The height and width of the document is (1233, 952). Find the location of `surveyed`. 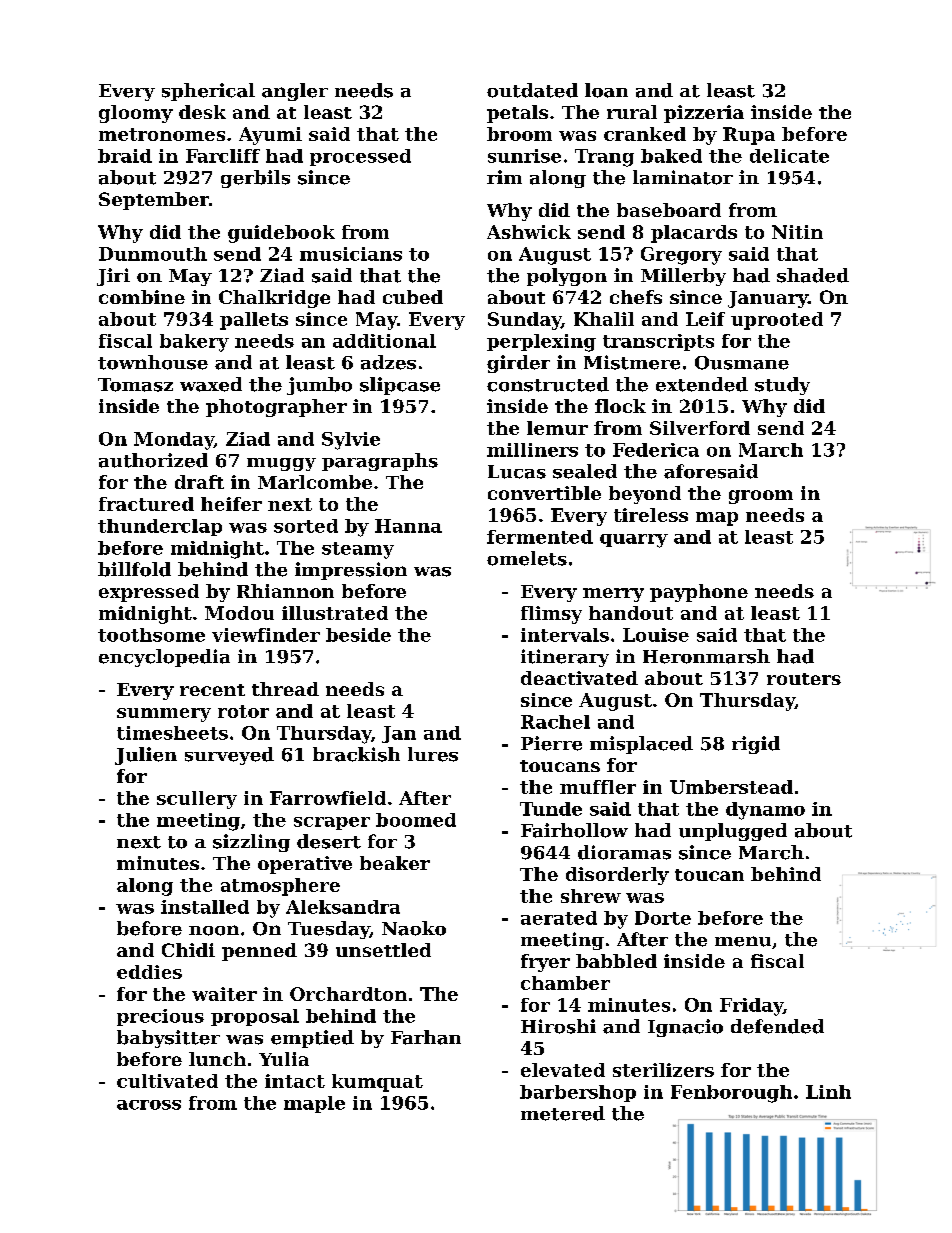

surveyed is located at coordinates (229, 756).
